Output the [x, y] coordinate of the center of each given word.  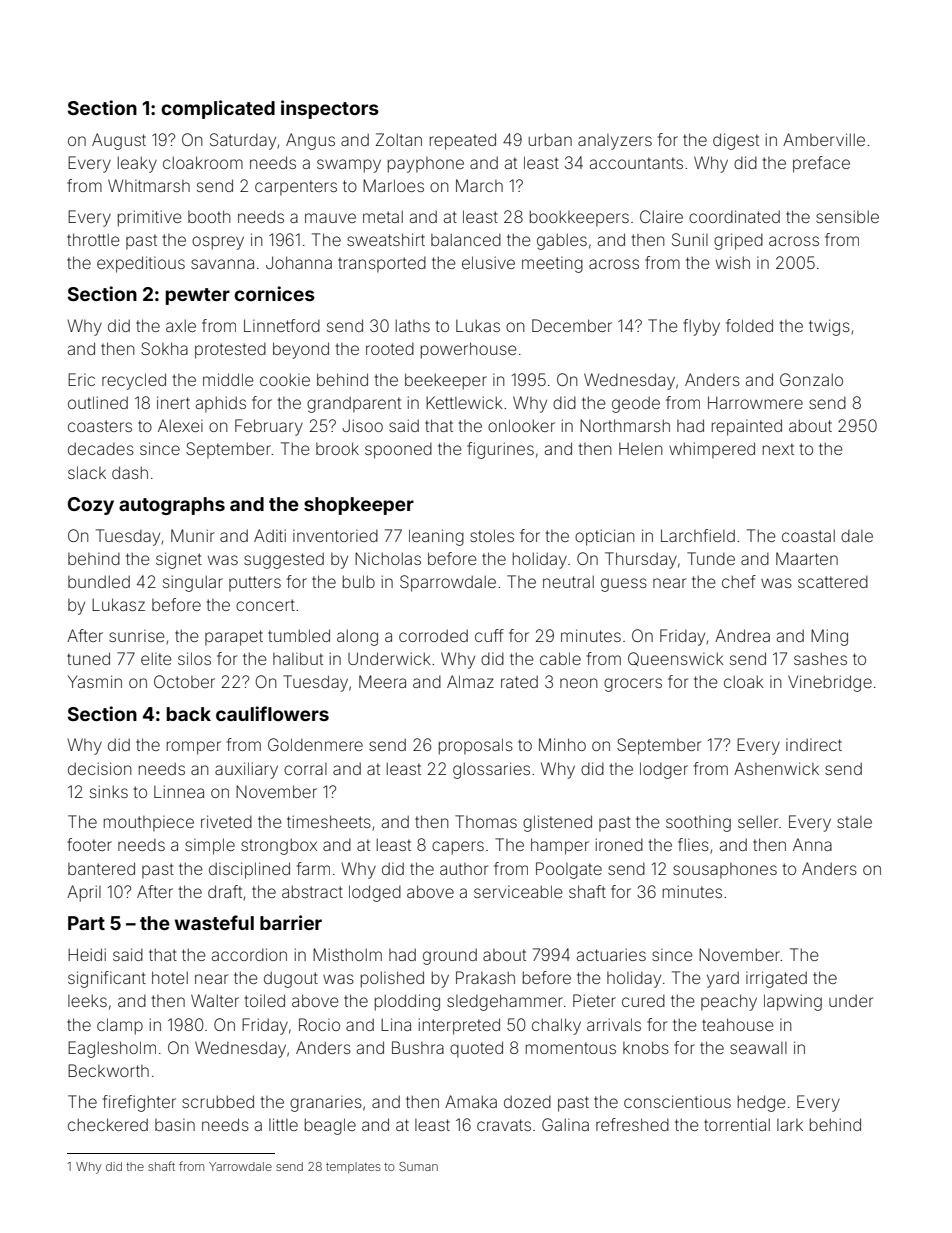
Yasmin [95, 681]
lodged [375, 893]
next [778, 449]
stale [854, 822]
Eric [81, 379]
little [283, 1124]
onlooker [521, 425]
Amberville [824, 139]
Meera [382, 681]
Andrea [742, 635]
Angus [310, 141]
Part [86, 923]
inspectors [330, 109]
